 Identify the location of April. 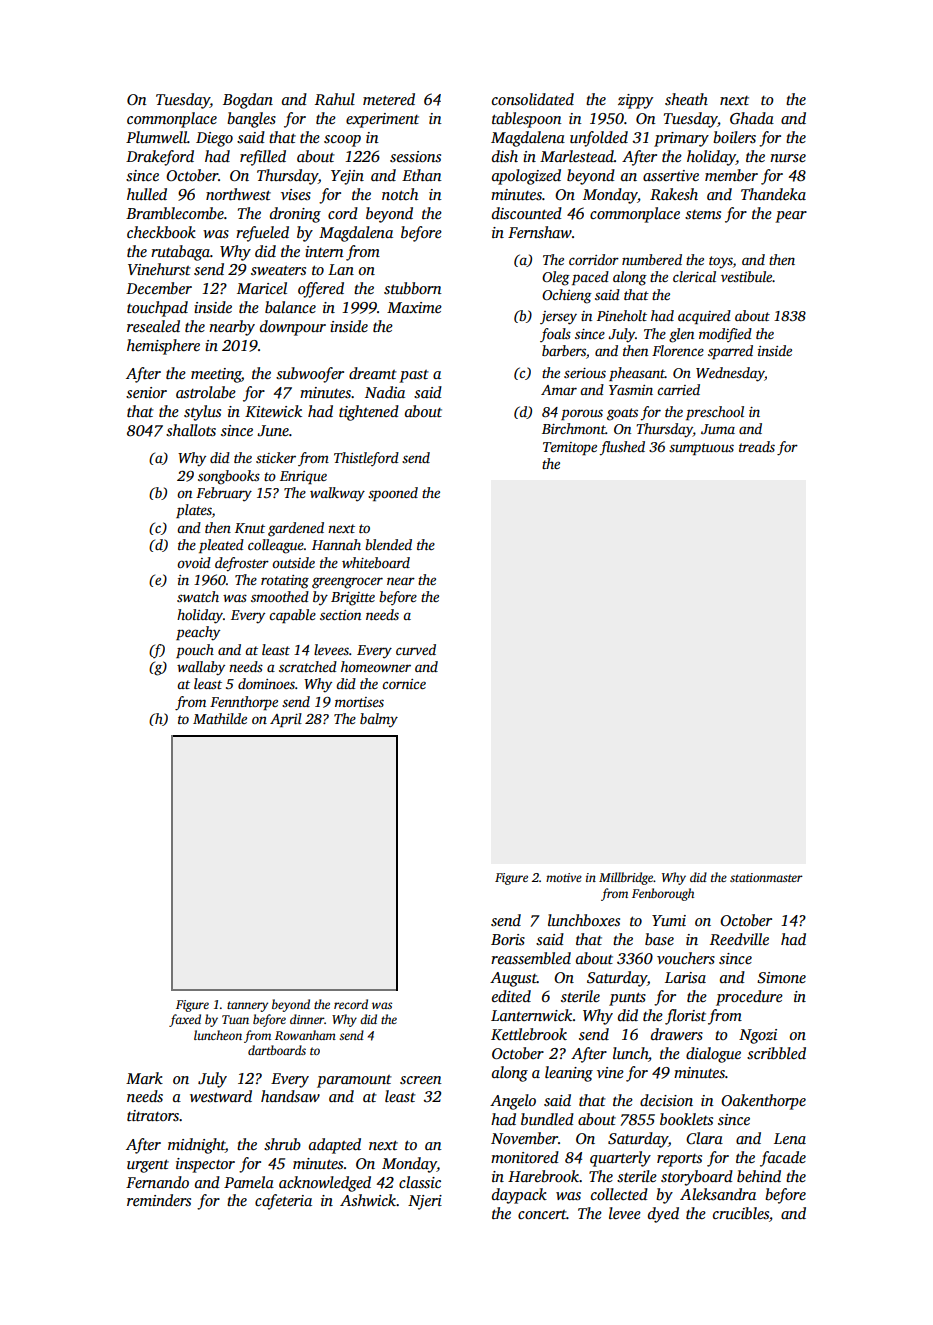
(286, 720).
